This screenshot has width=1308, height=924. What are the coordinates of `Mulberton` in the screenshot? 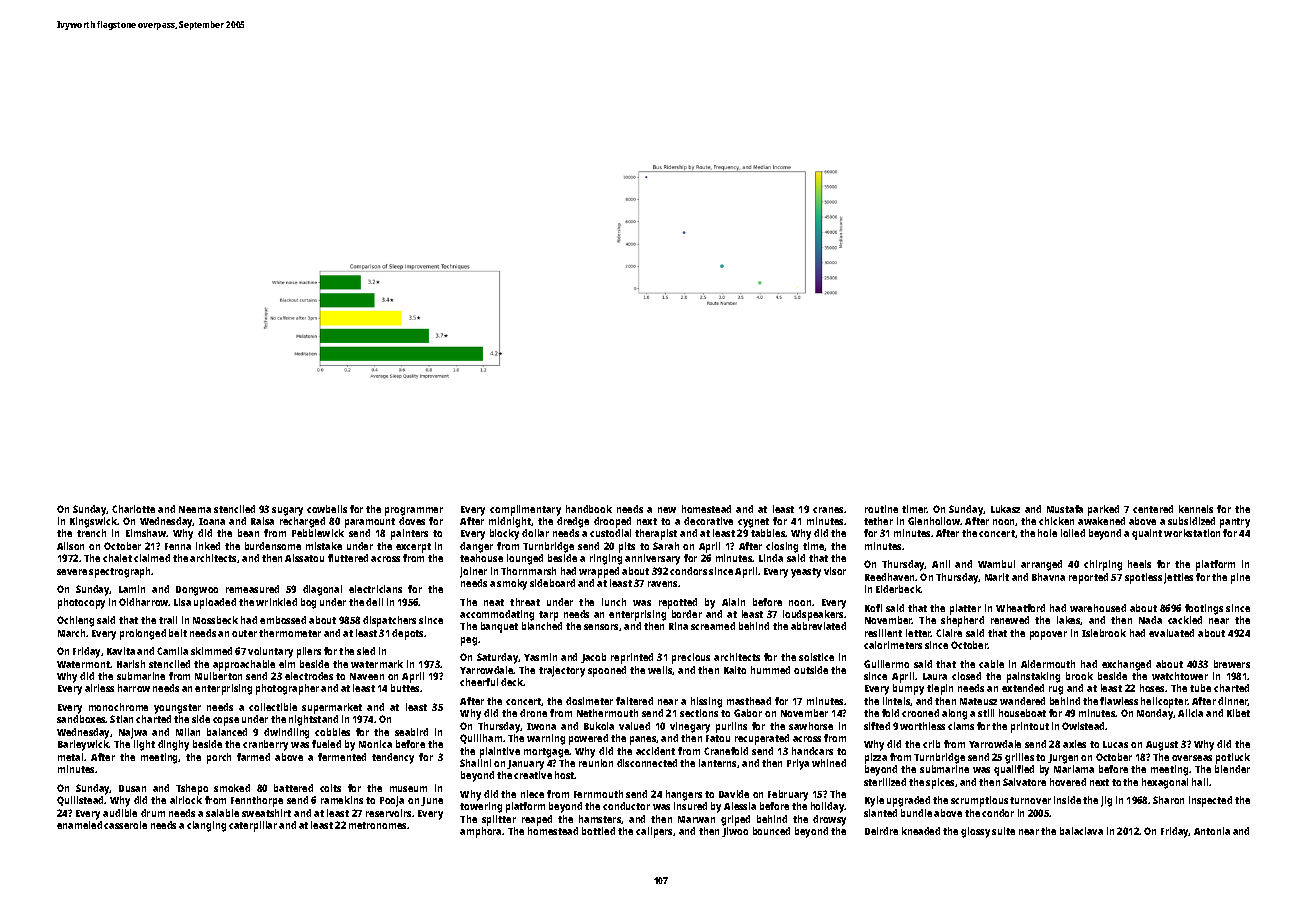 It's located at (218, 676).
